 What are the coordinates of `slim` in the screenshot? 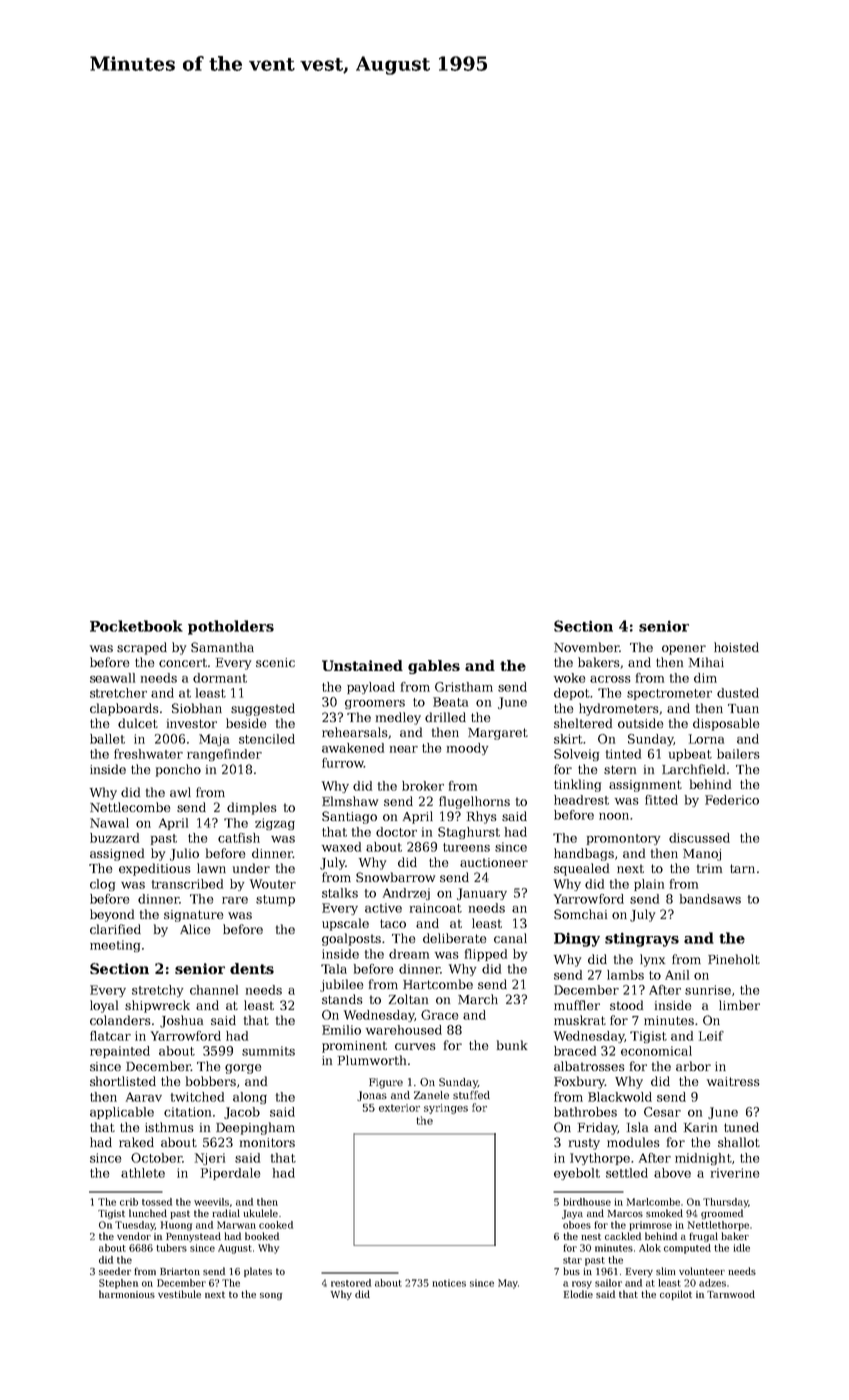 It's located at (666, 1271).
